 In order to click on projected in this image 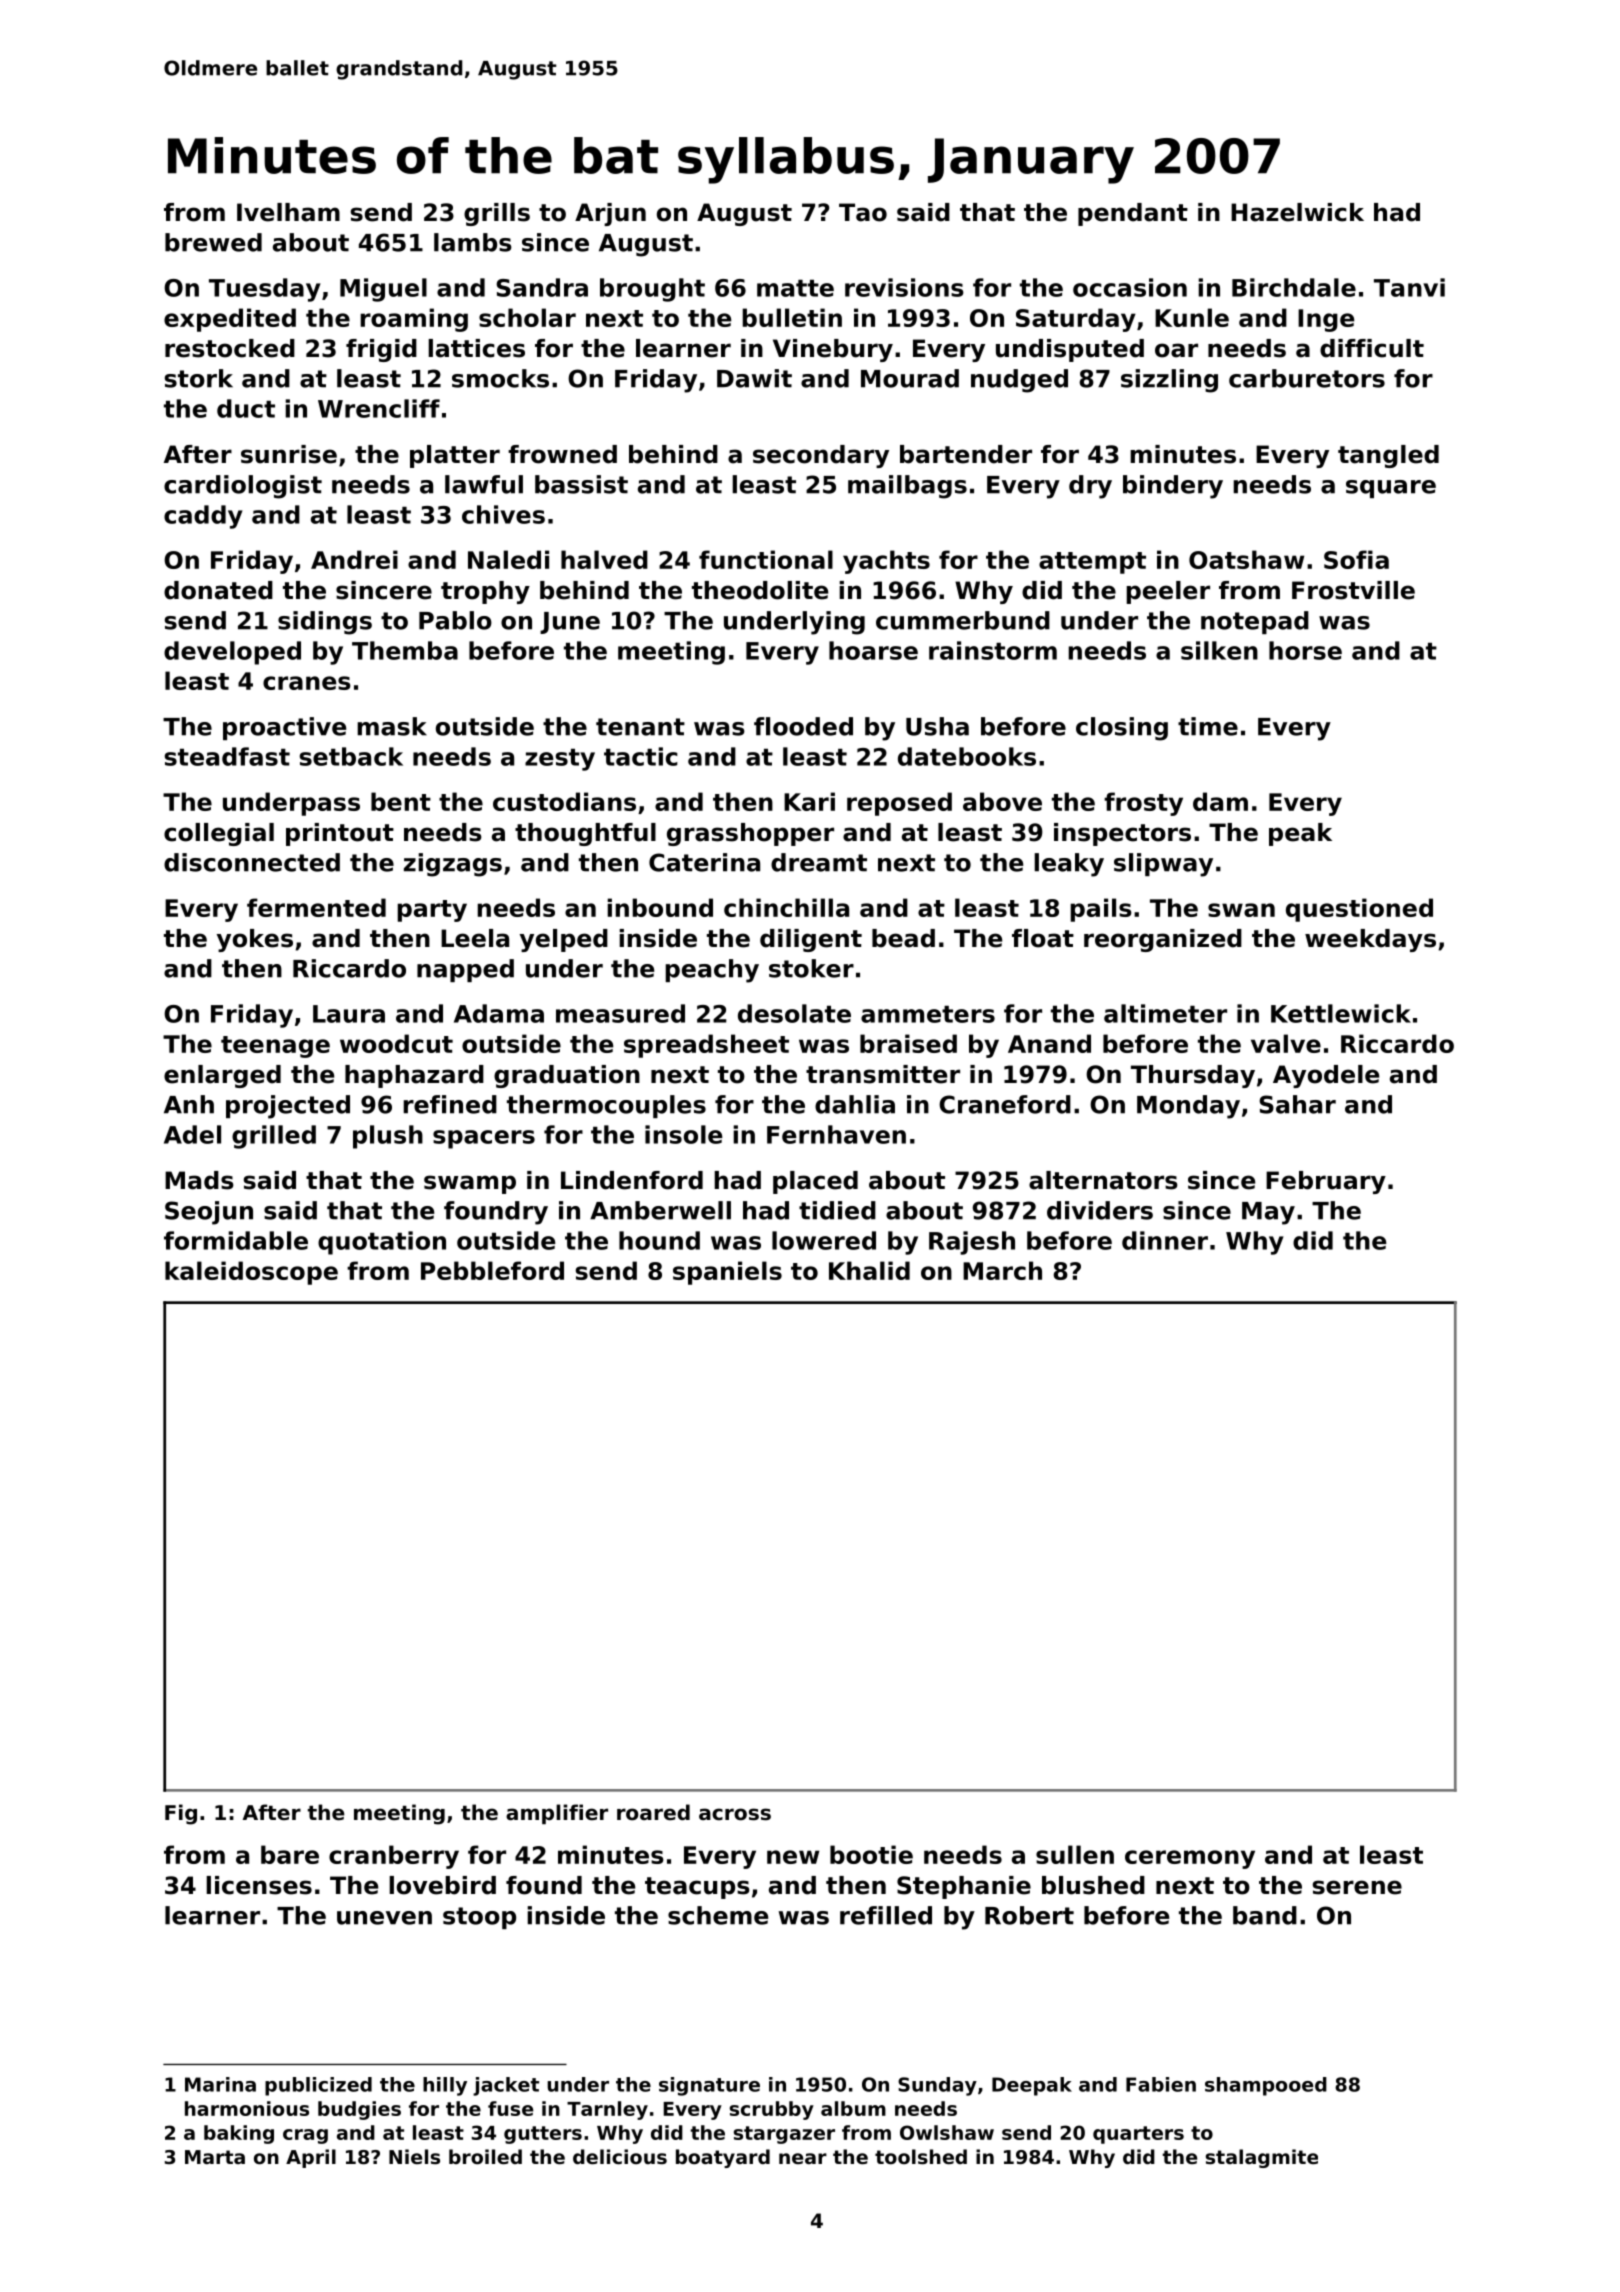, I will do `click(288, 1107)`.
